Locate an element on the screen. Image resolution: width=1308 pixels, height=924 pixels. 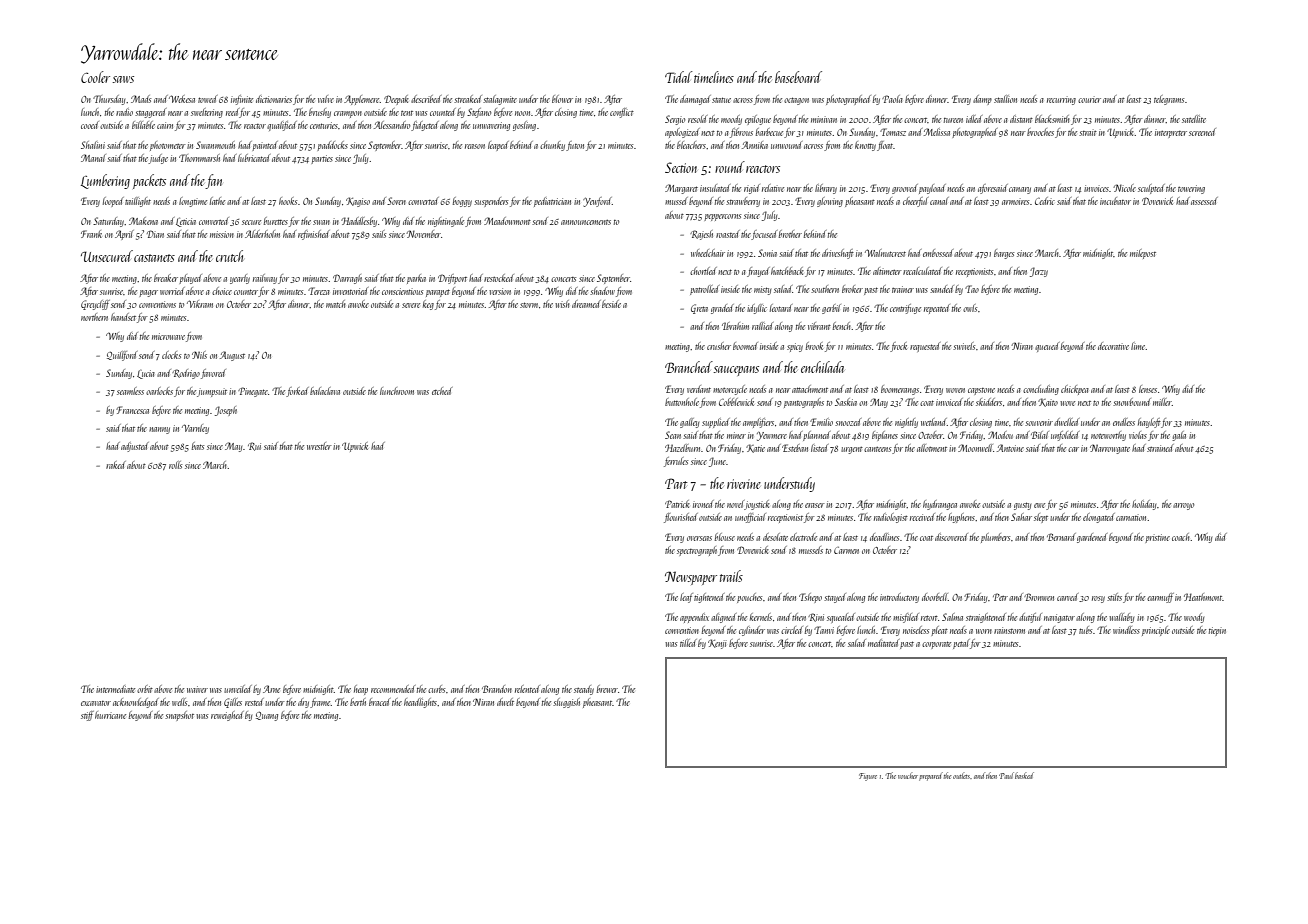
saws is located at coordinates (123, 79).
